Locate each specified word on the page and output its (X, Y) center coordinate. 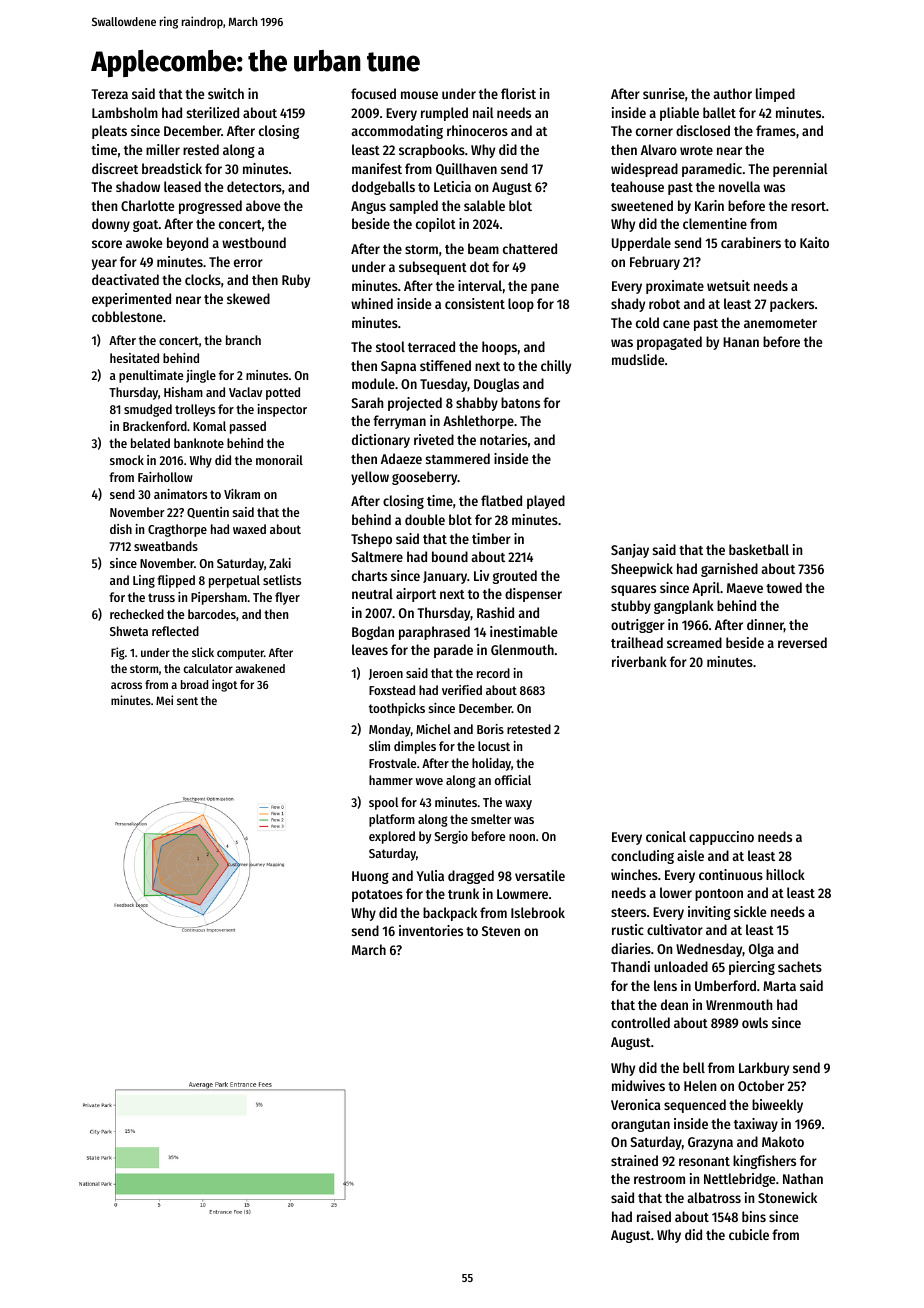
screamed (694, 642)
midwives (638, 1085)
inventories (431, 930)
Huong (370, 877)
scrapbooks (432, 151)
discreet (115, 168)
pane (545, 288)
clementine (715, 223)
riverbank (639, 661)
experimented (131, 300)
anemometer (780, 323)
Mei (164, 700)
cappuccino (721, 838)
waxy (518, 805)
